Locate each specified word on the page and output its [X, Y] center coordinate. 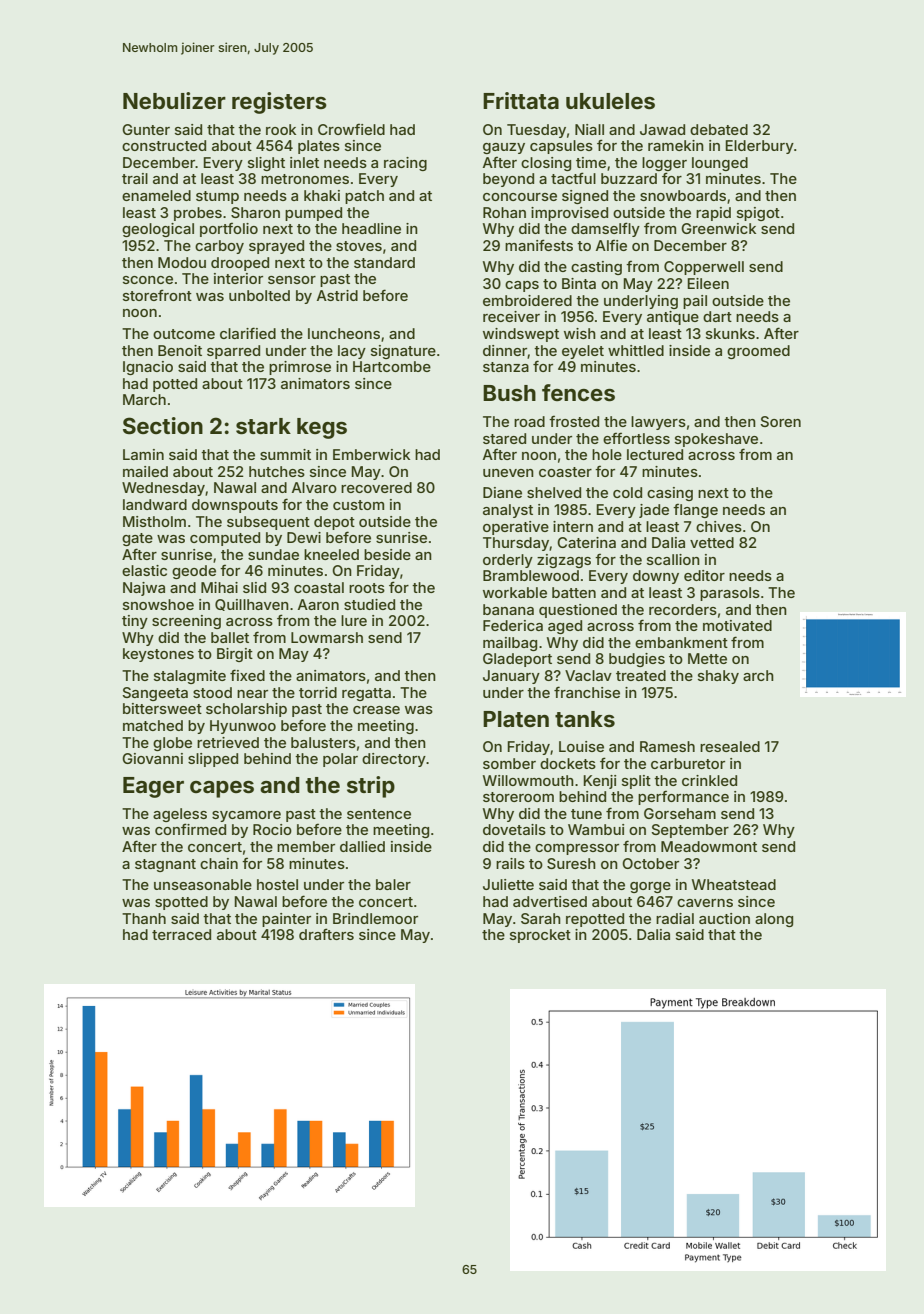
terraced [181, 934]
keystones [158, 655]
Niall [589, 129]
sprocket [540, 936]
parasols [730, 594]
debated [719, 129]
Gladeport [517, 660]
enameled [156, 195]
